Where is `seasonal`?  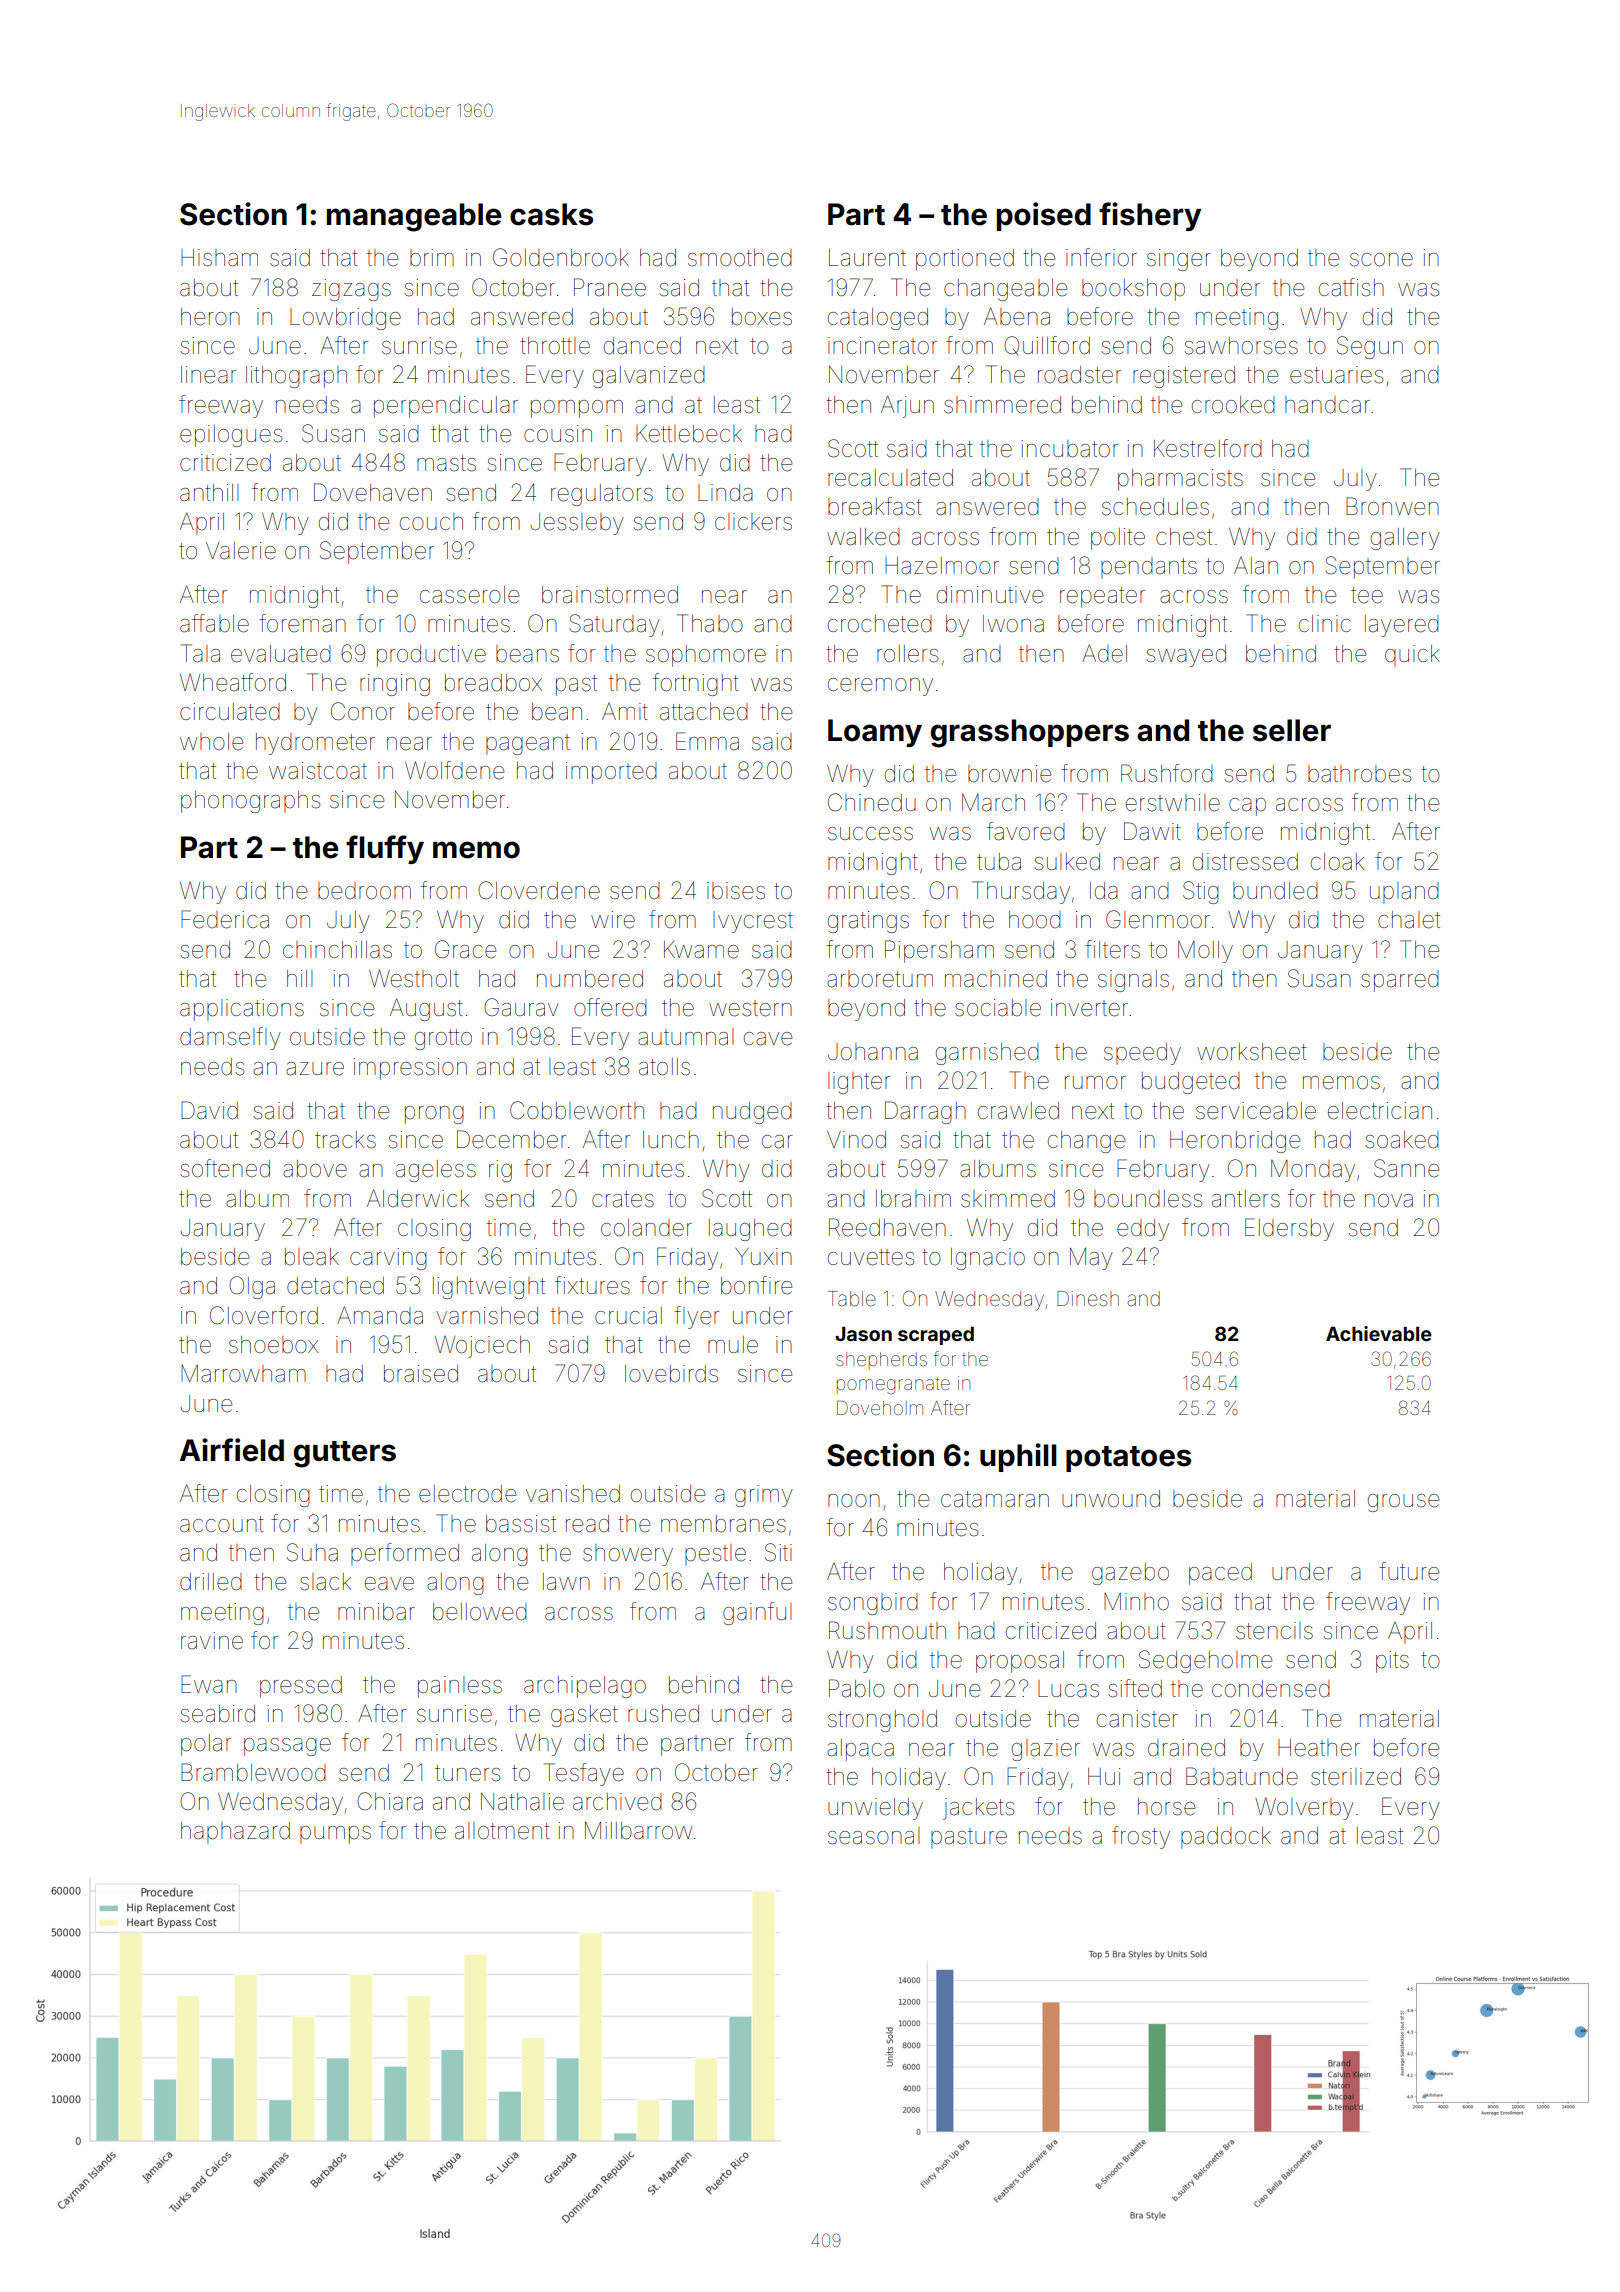 seasonal is located at coordinates (874, 1836).
